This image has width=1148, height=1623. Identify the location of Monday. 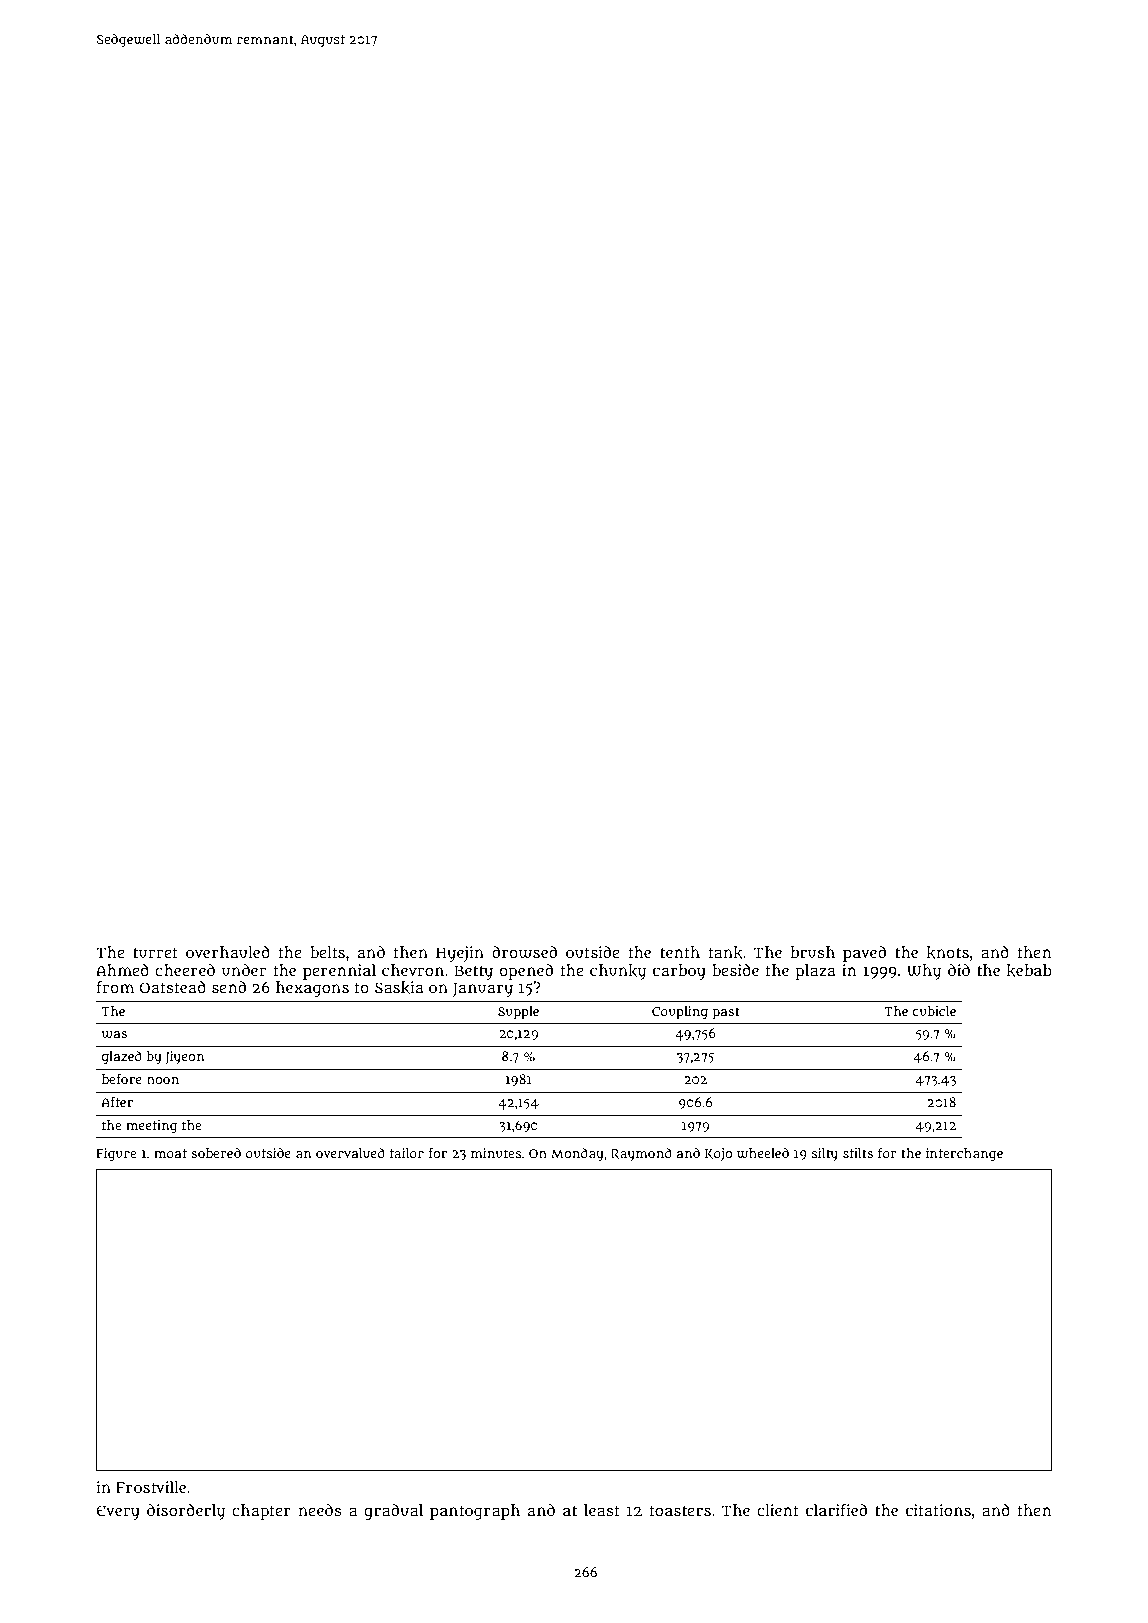
(577, 1154).
